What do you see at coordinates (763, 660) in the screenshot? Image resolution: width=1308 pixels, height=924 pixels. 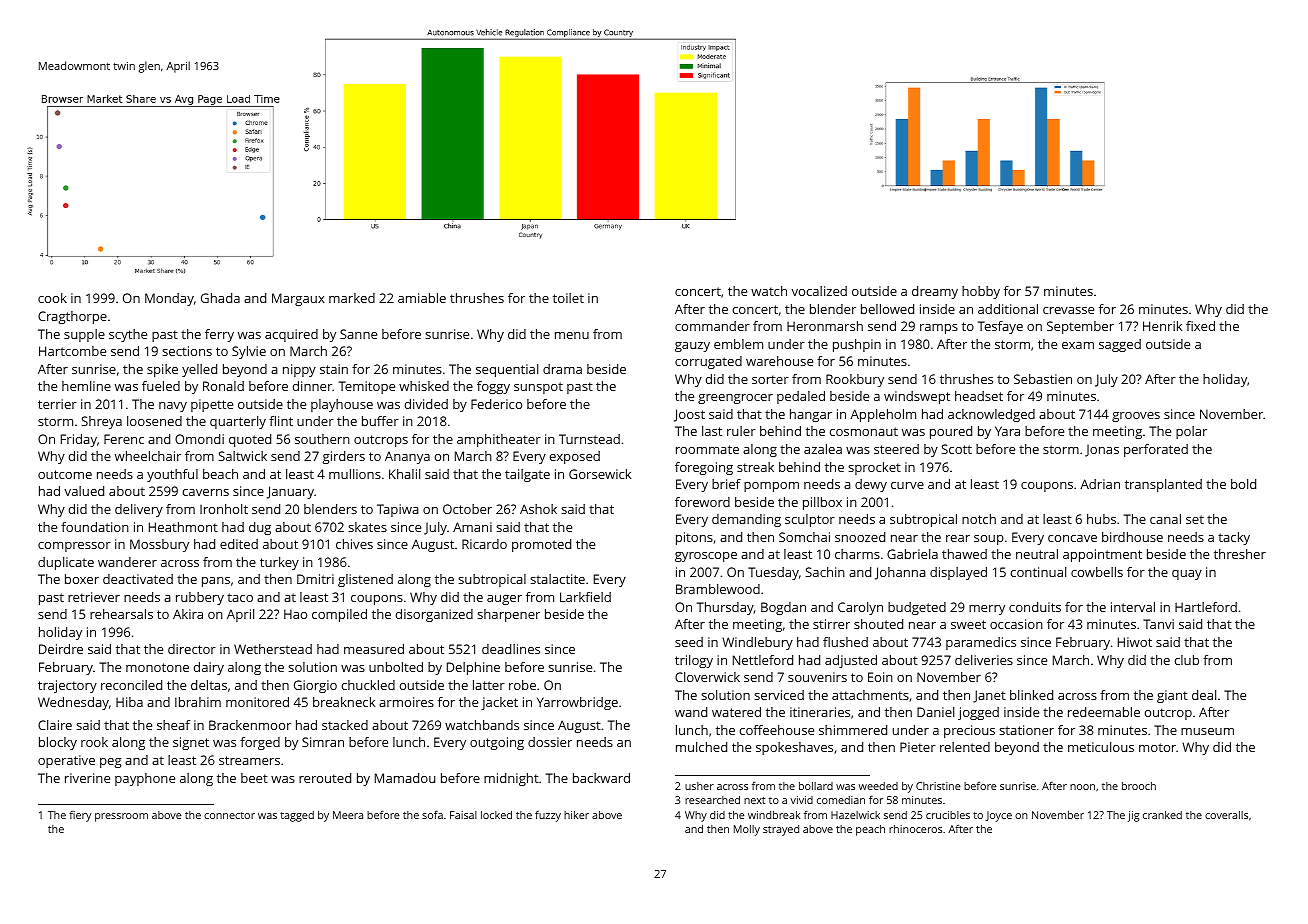 I see `Nettleford` at bounding box center [763, 660].
